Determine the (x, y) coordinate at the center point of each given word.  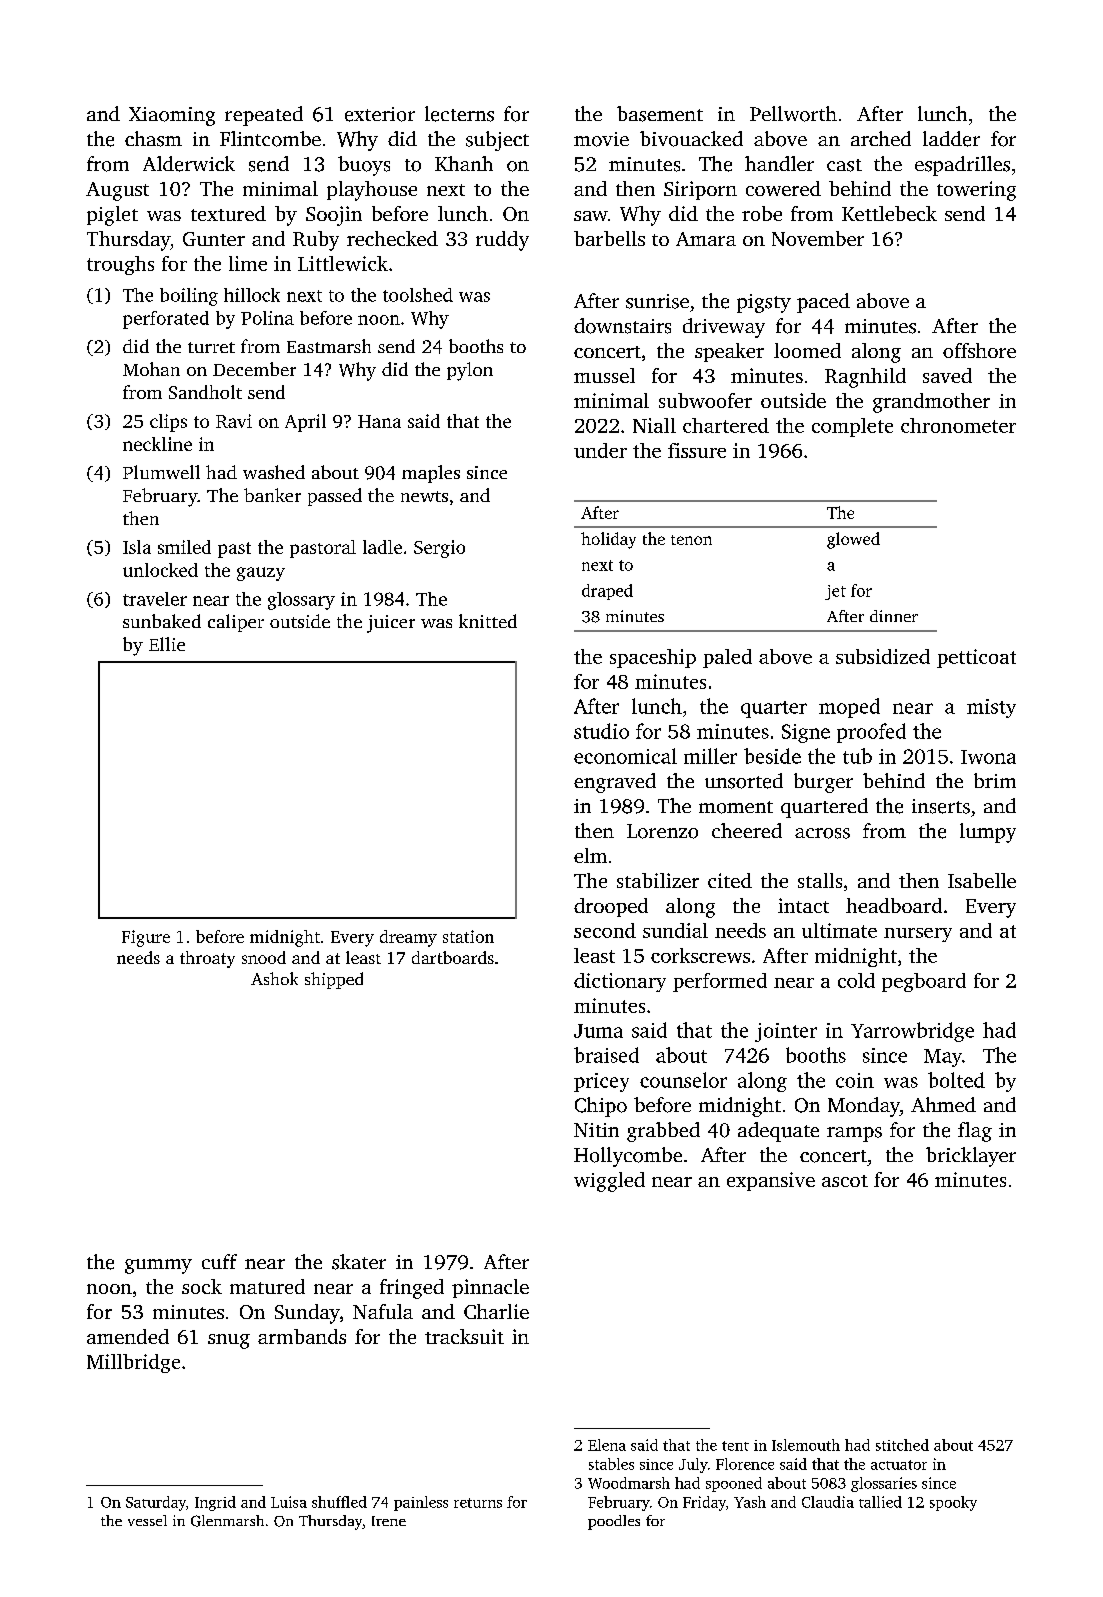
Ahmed (943, 1104)
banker (272, 495)
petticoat (976, 658)
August (117, 191)
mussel (604, 375)
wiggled (609, 1182)
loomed (807, 350)
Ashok (274, 978)
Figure (146, 938)
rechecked (392, 238)
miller (710, 756)
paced (823, 303)
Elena (607, 1445)
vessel (147, 1520)
